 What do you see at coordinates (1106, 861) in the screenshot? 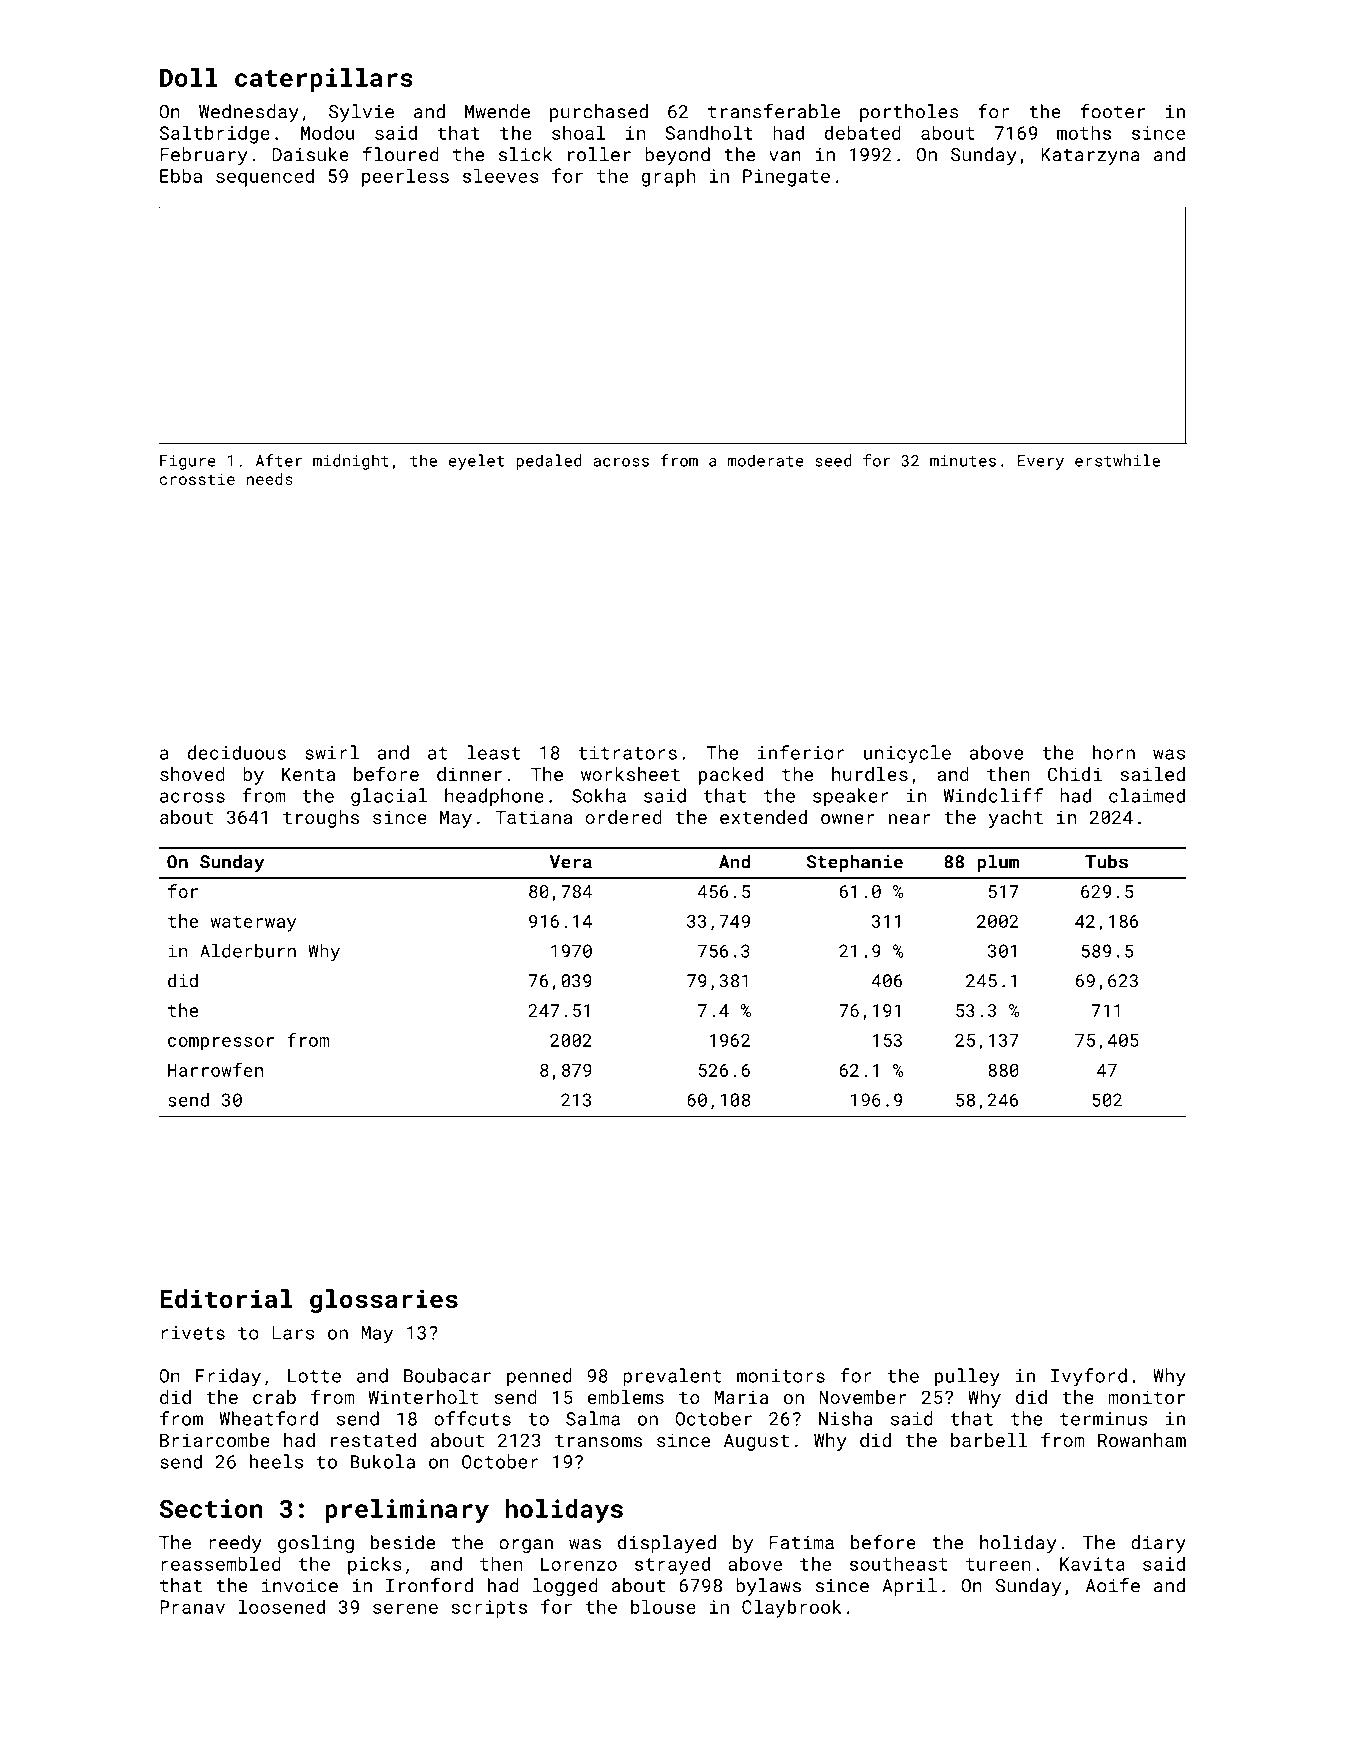
I see `Tubs` at bounding box center [1106, 861].
